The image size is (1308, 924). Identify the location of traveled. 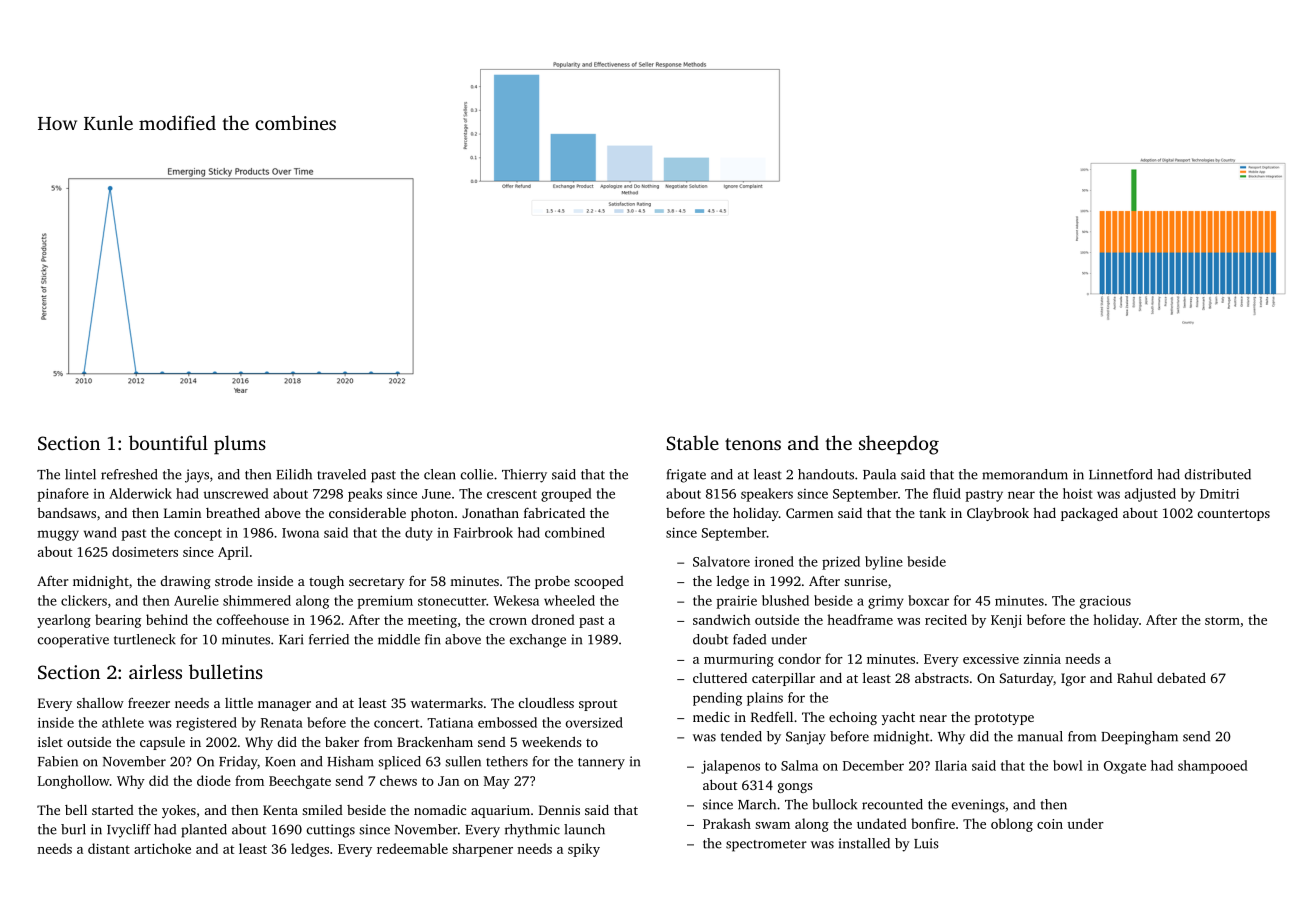
(341, 474).
